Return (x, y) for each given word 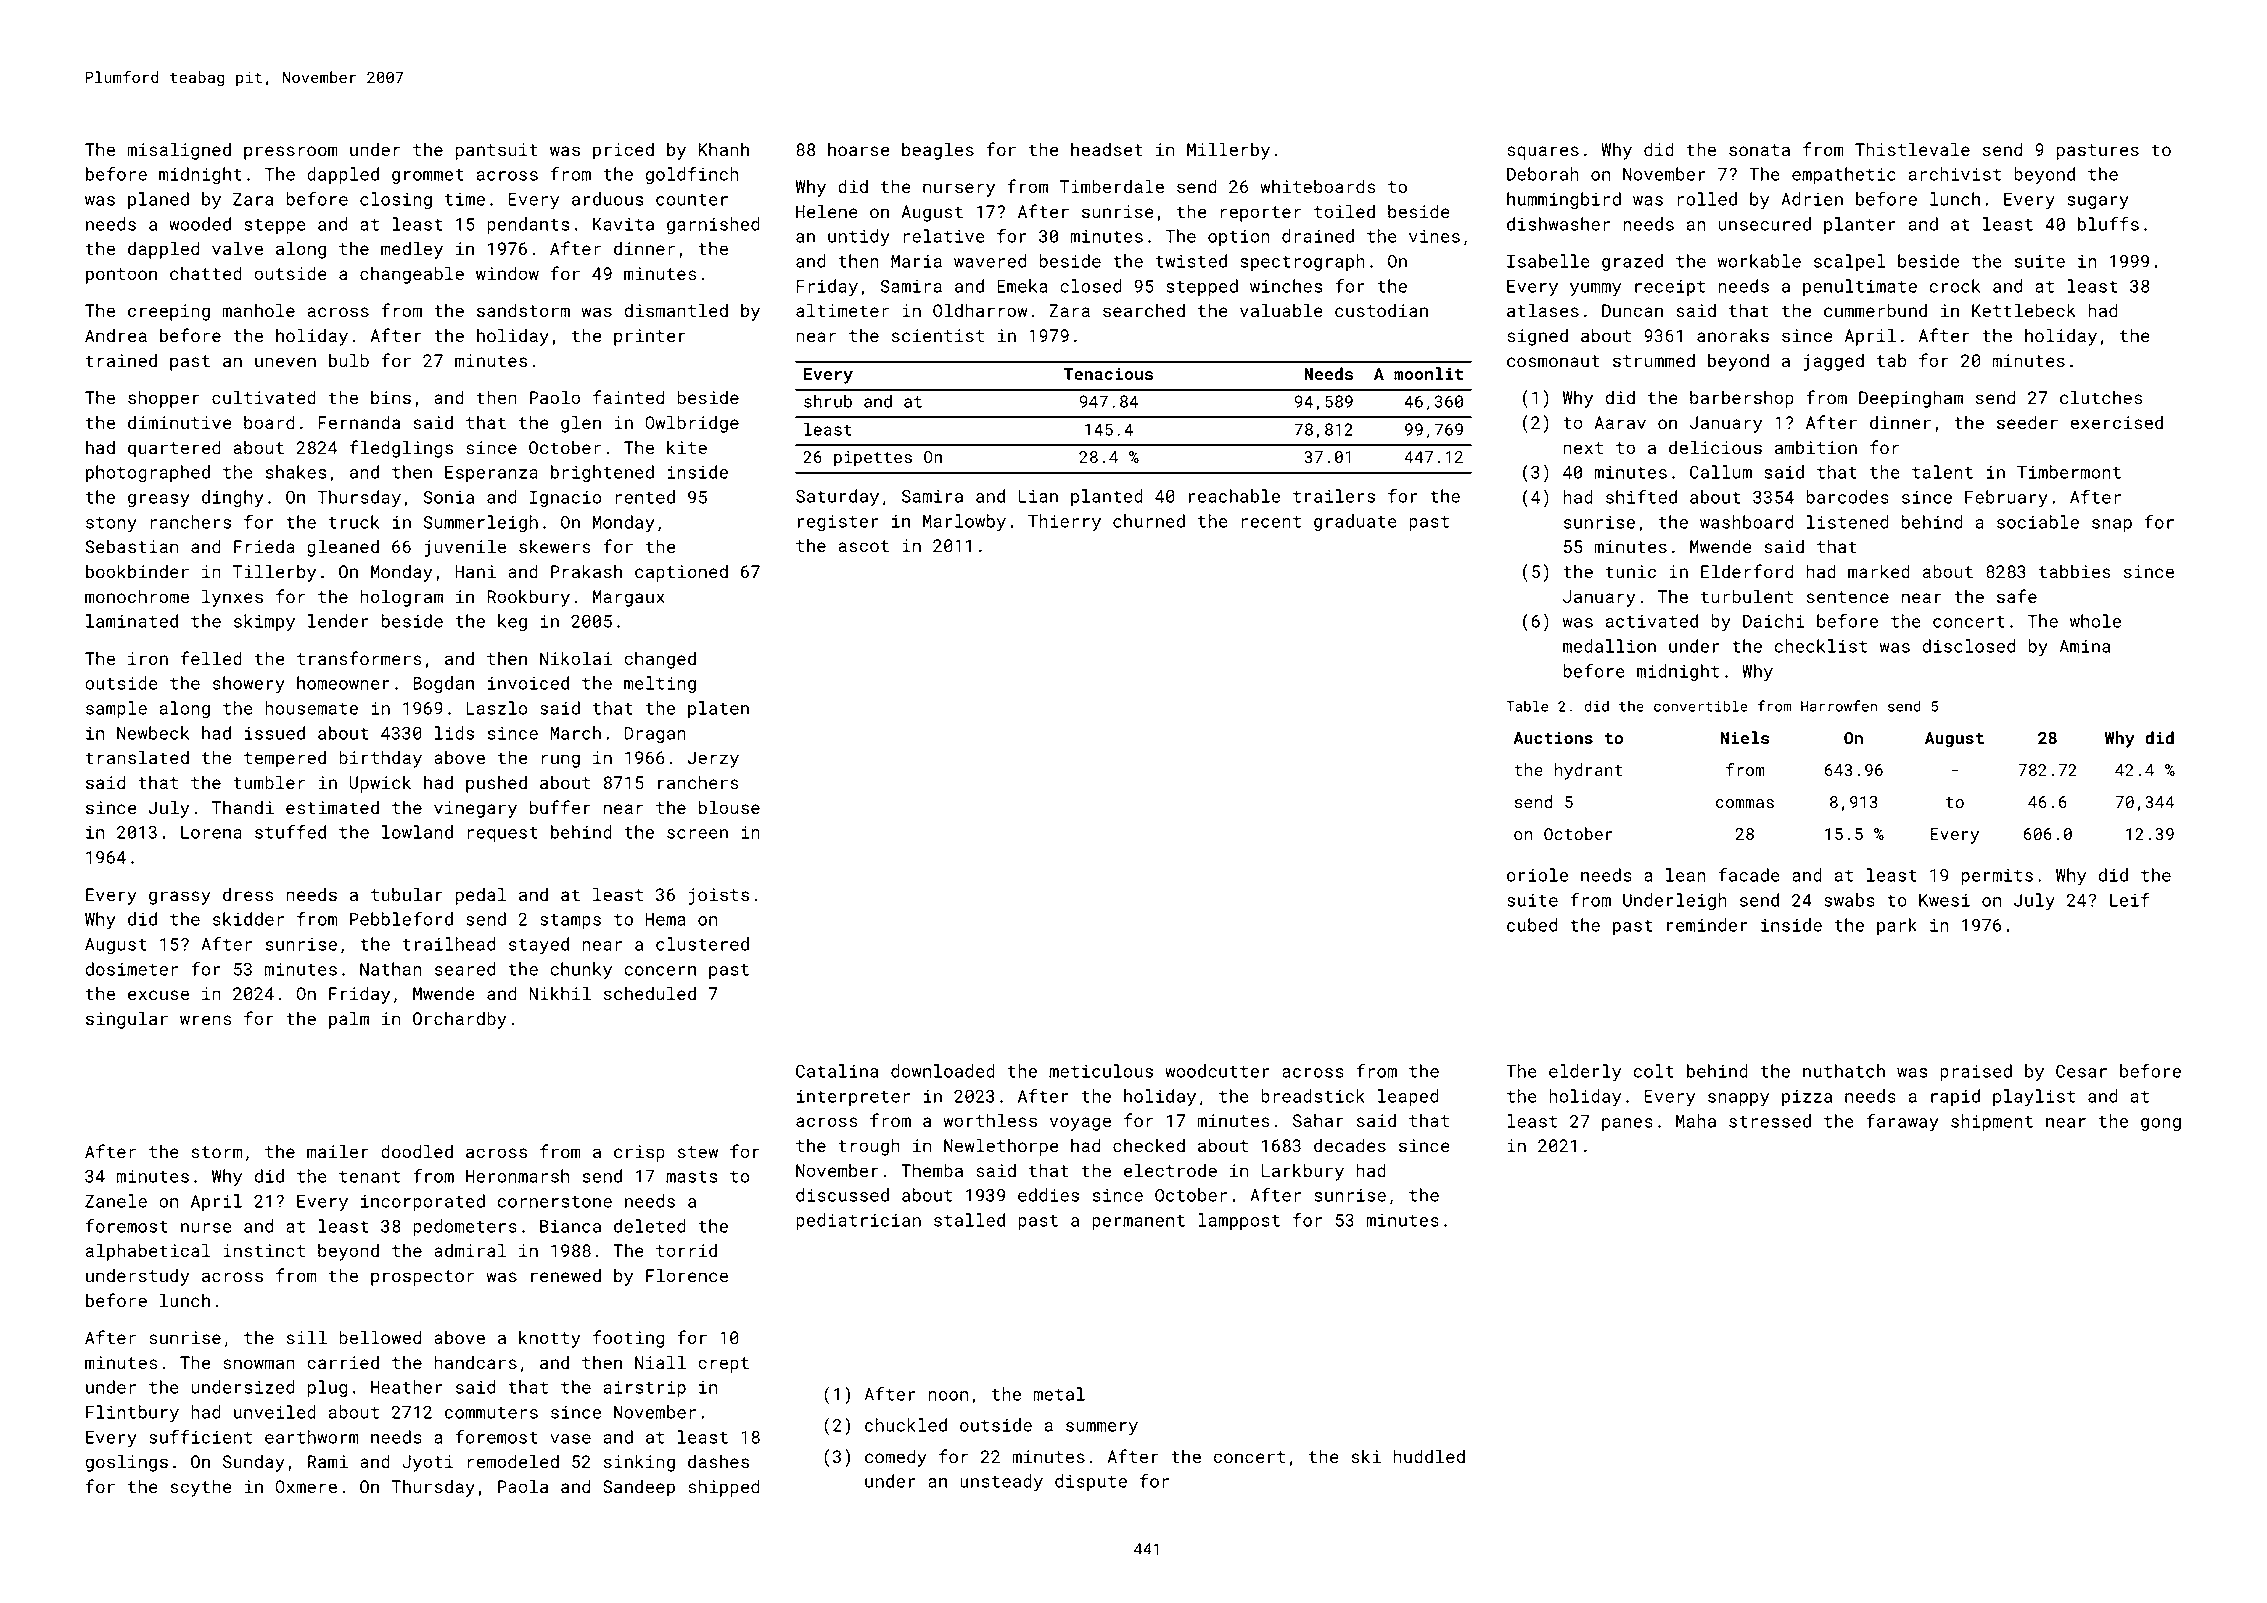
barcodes (1847, 497)
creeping (169, 312)
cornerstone (555, 1202)
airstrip (644, 1389)
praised (1976, 1072)
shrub (828, 401)
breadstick (1313, 1096)
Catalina (837, 1071)
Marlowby (964, 523)
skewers (555, 546)
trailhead (448, 944)
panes (1627, 1124)
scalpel (1850, 262)
